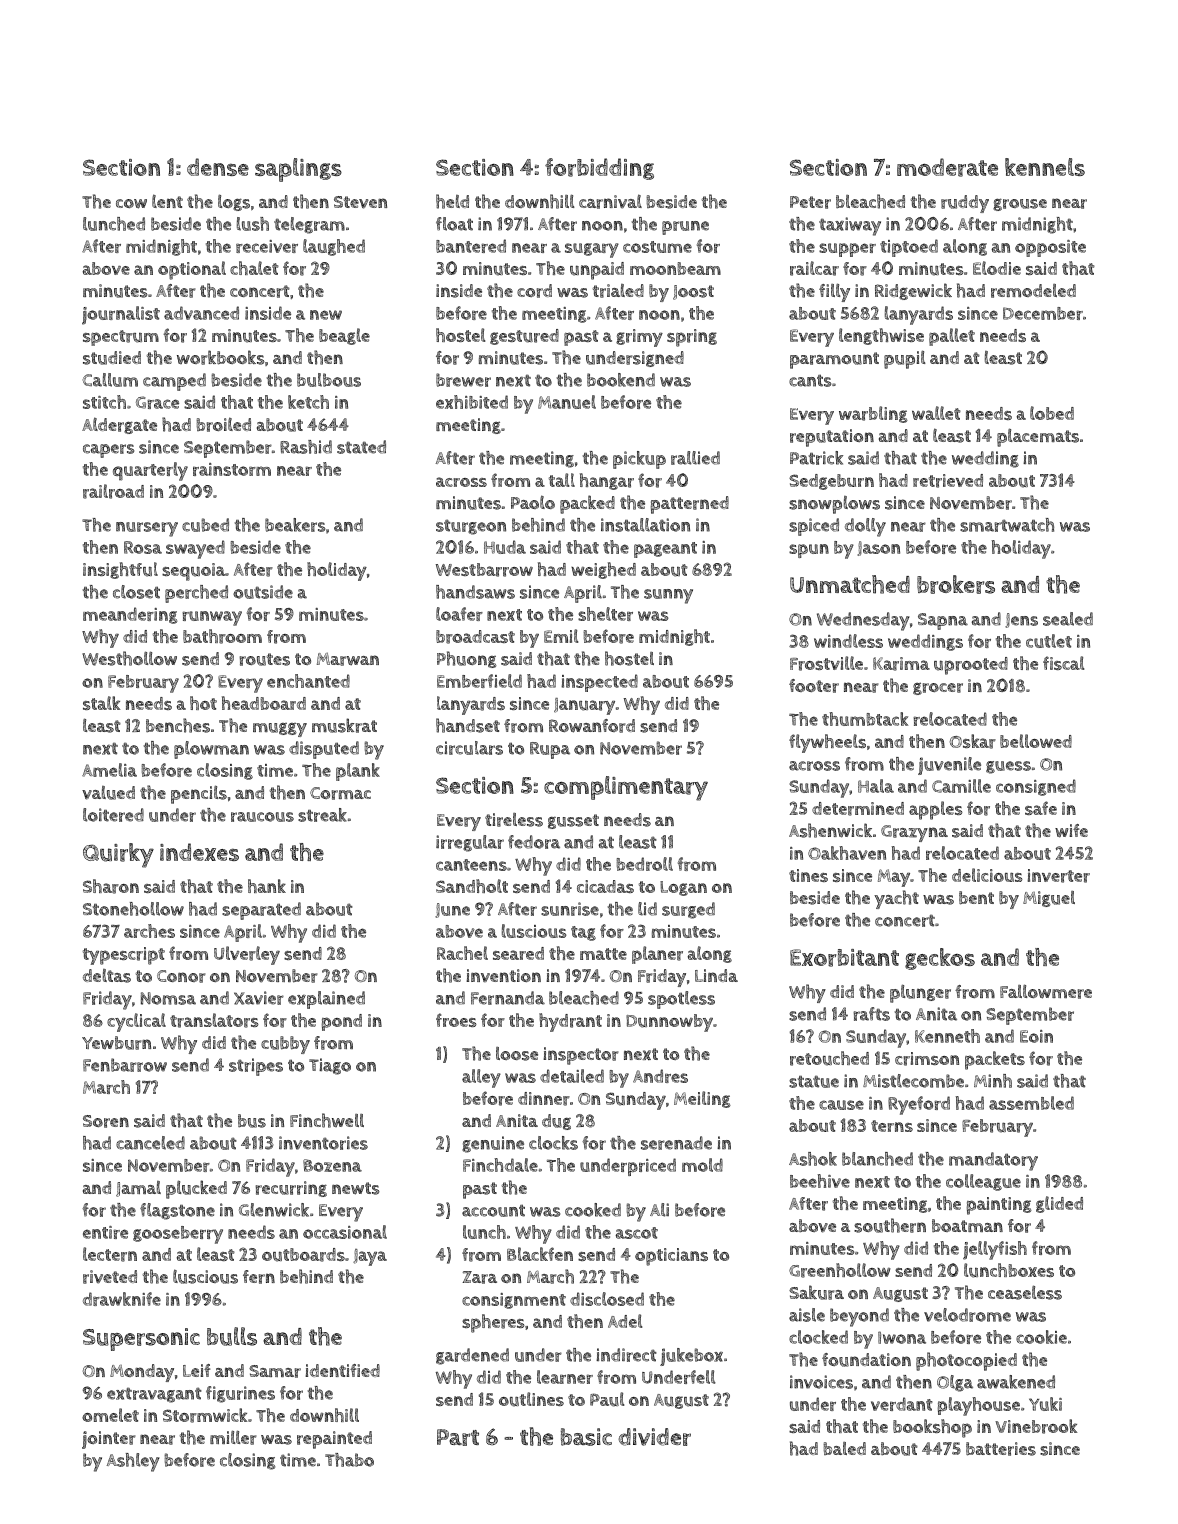 Image resolution: width=1178 pixels, height=1524 pixels. Describe the element at coordinates (121, 315) in the page. I see `journalist` at that location.
